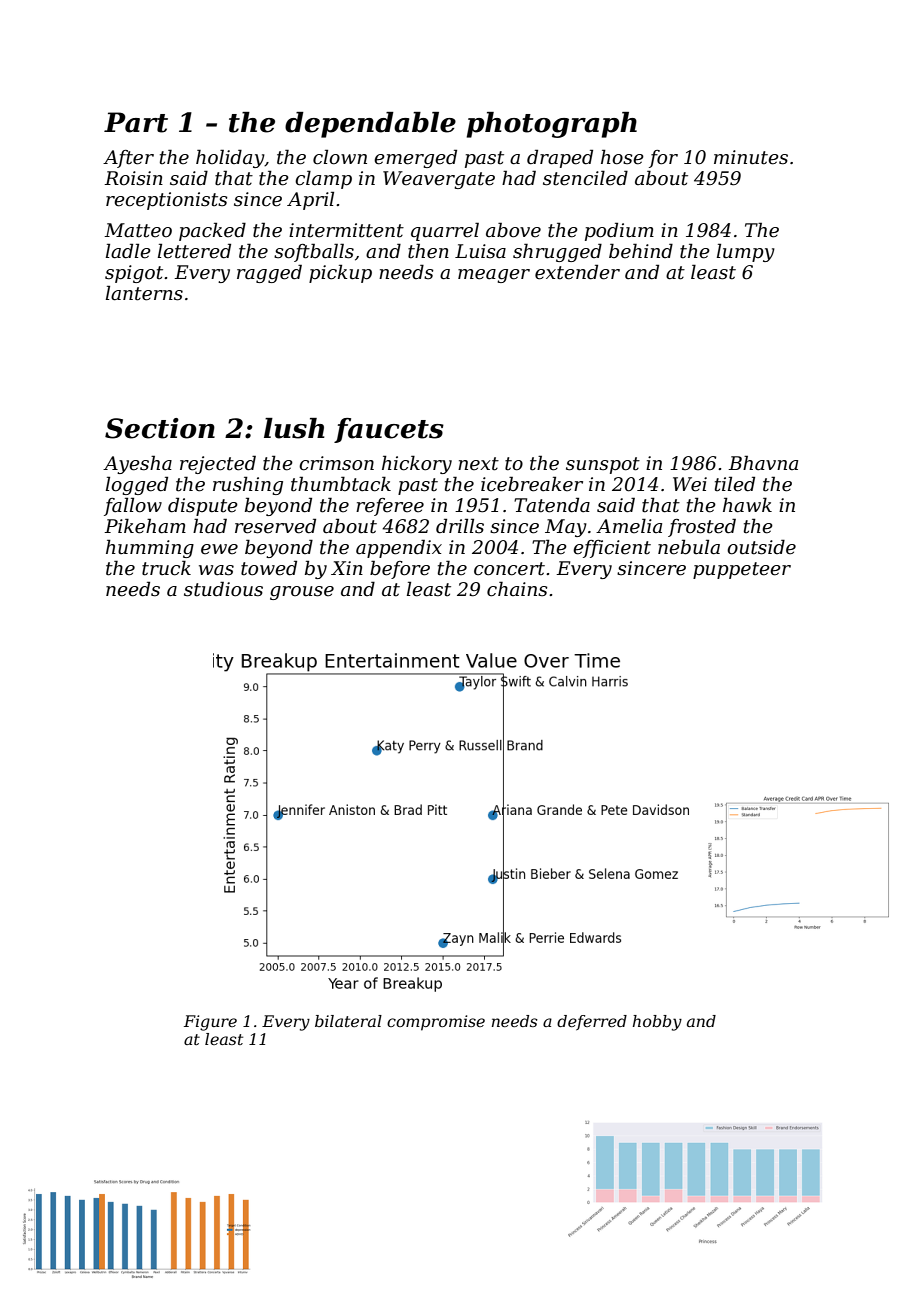 This page has width=908, height=1316. Describe the element at coordinates (436, 1023) in the page. I see `compromise` at that location.
